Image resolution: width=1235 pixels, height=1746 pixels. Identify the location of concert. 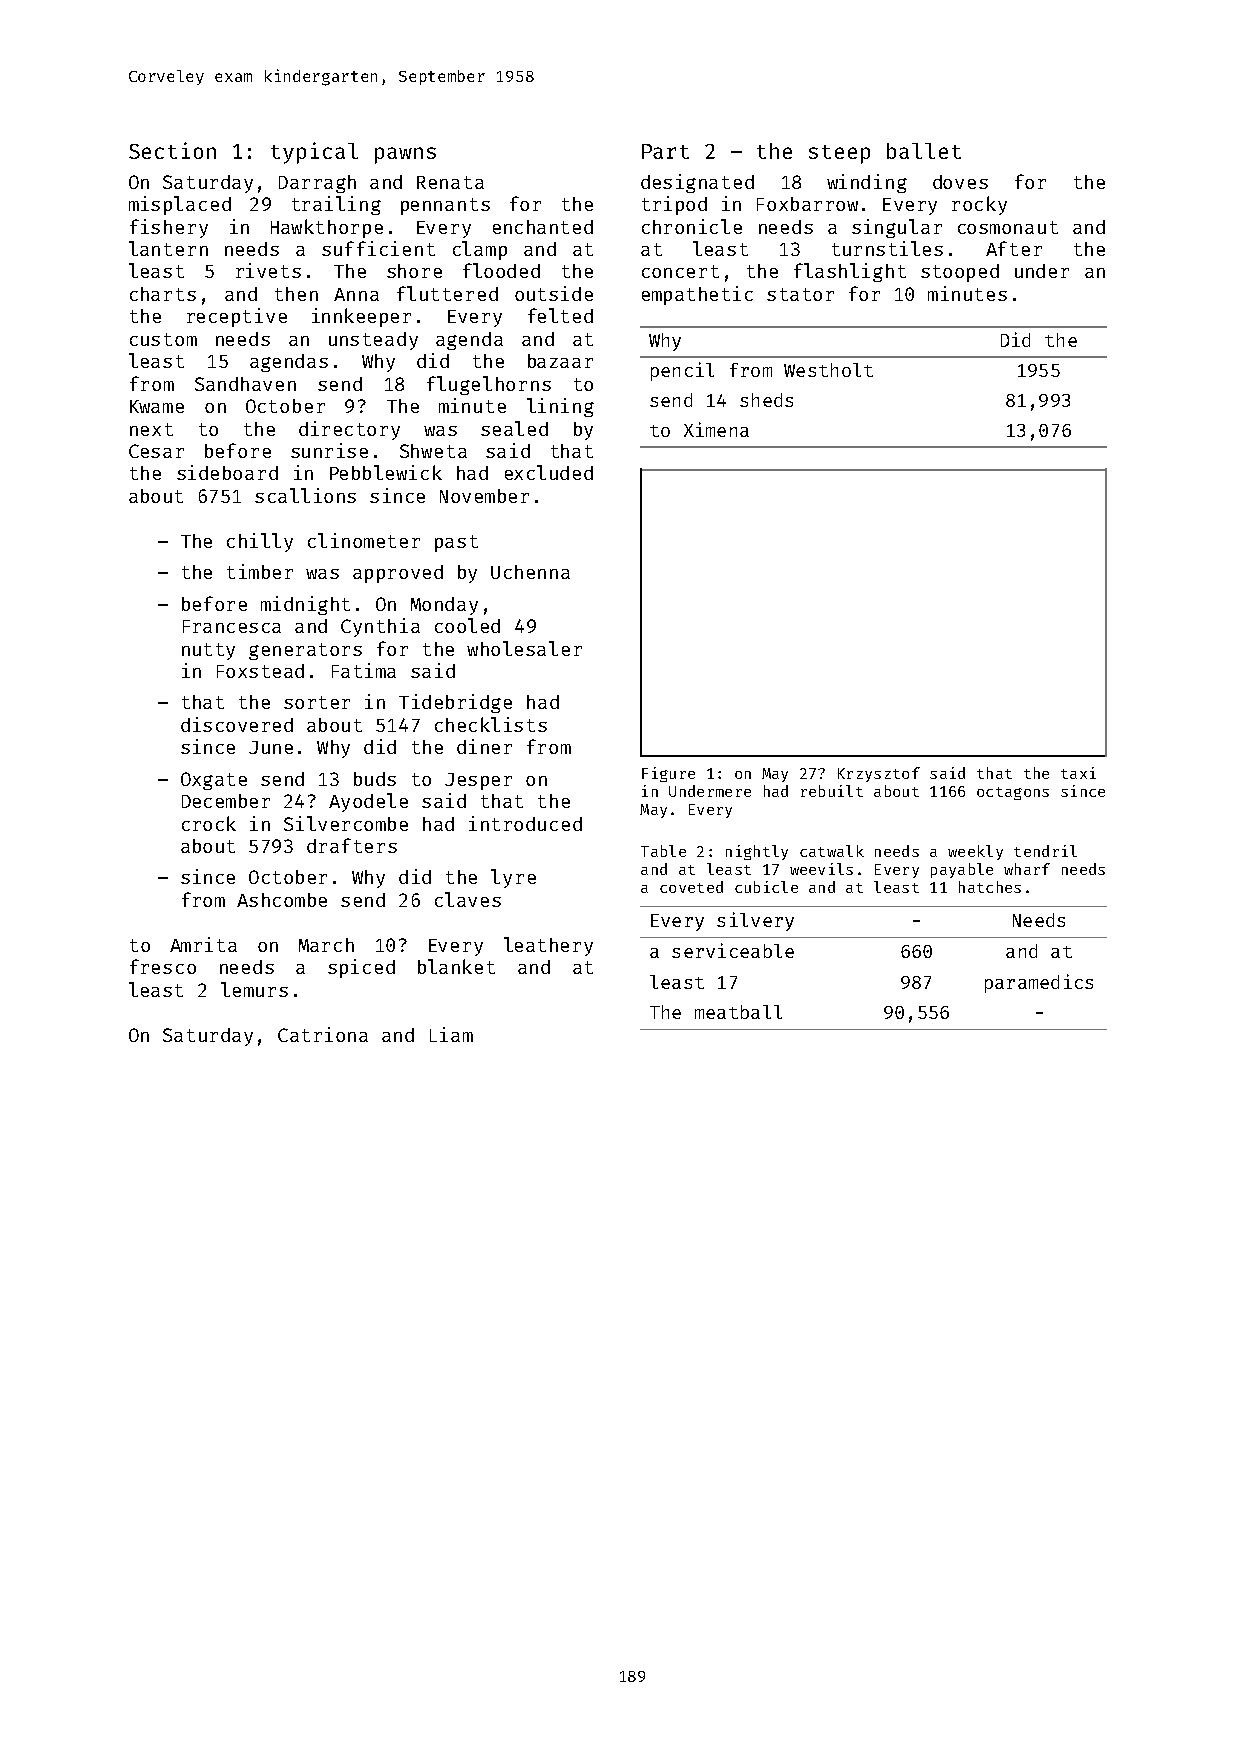
(680, 271).
